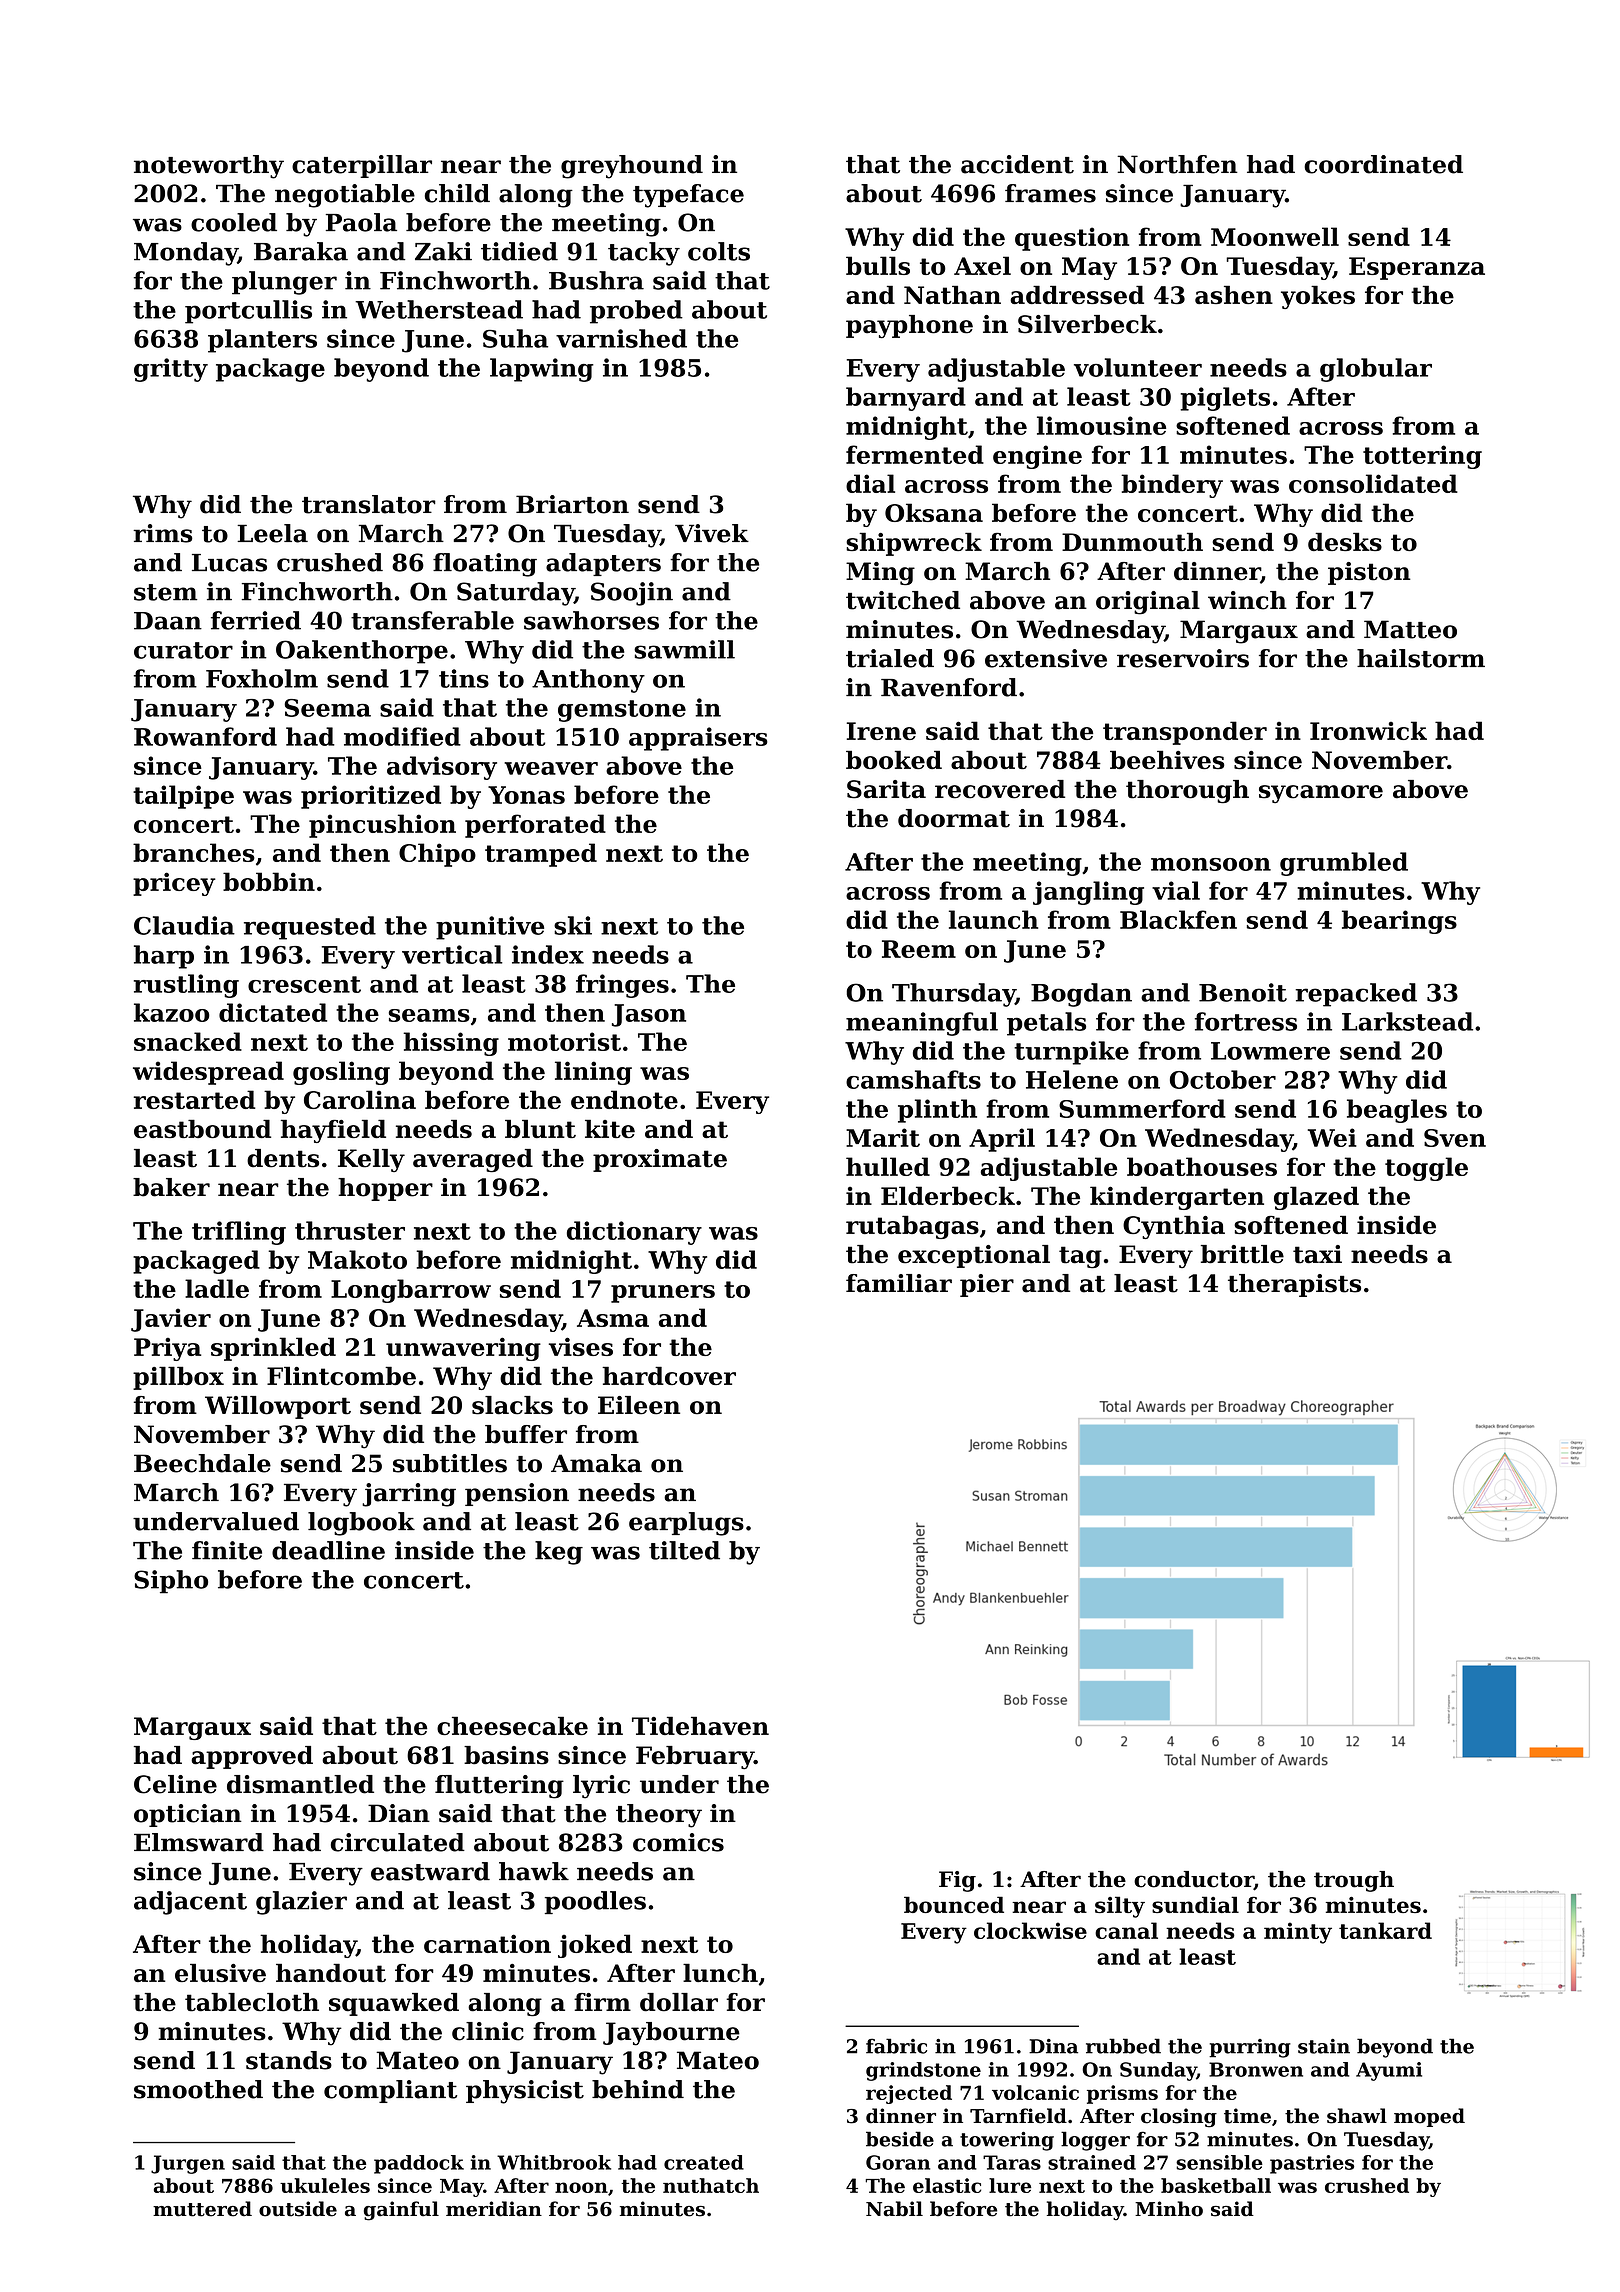  I want to click on behind, so click(638, 2089).
